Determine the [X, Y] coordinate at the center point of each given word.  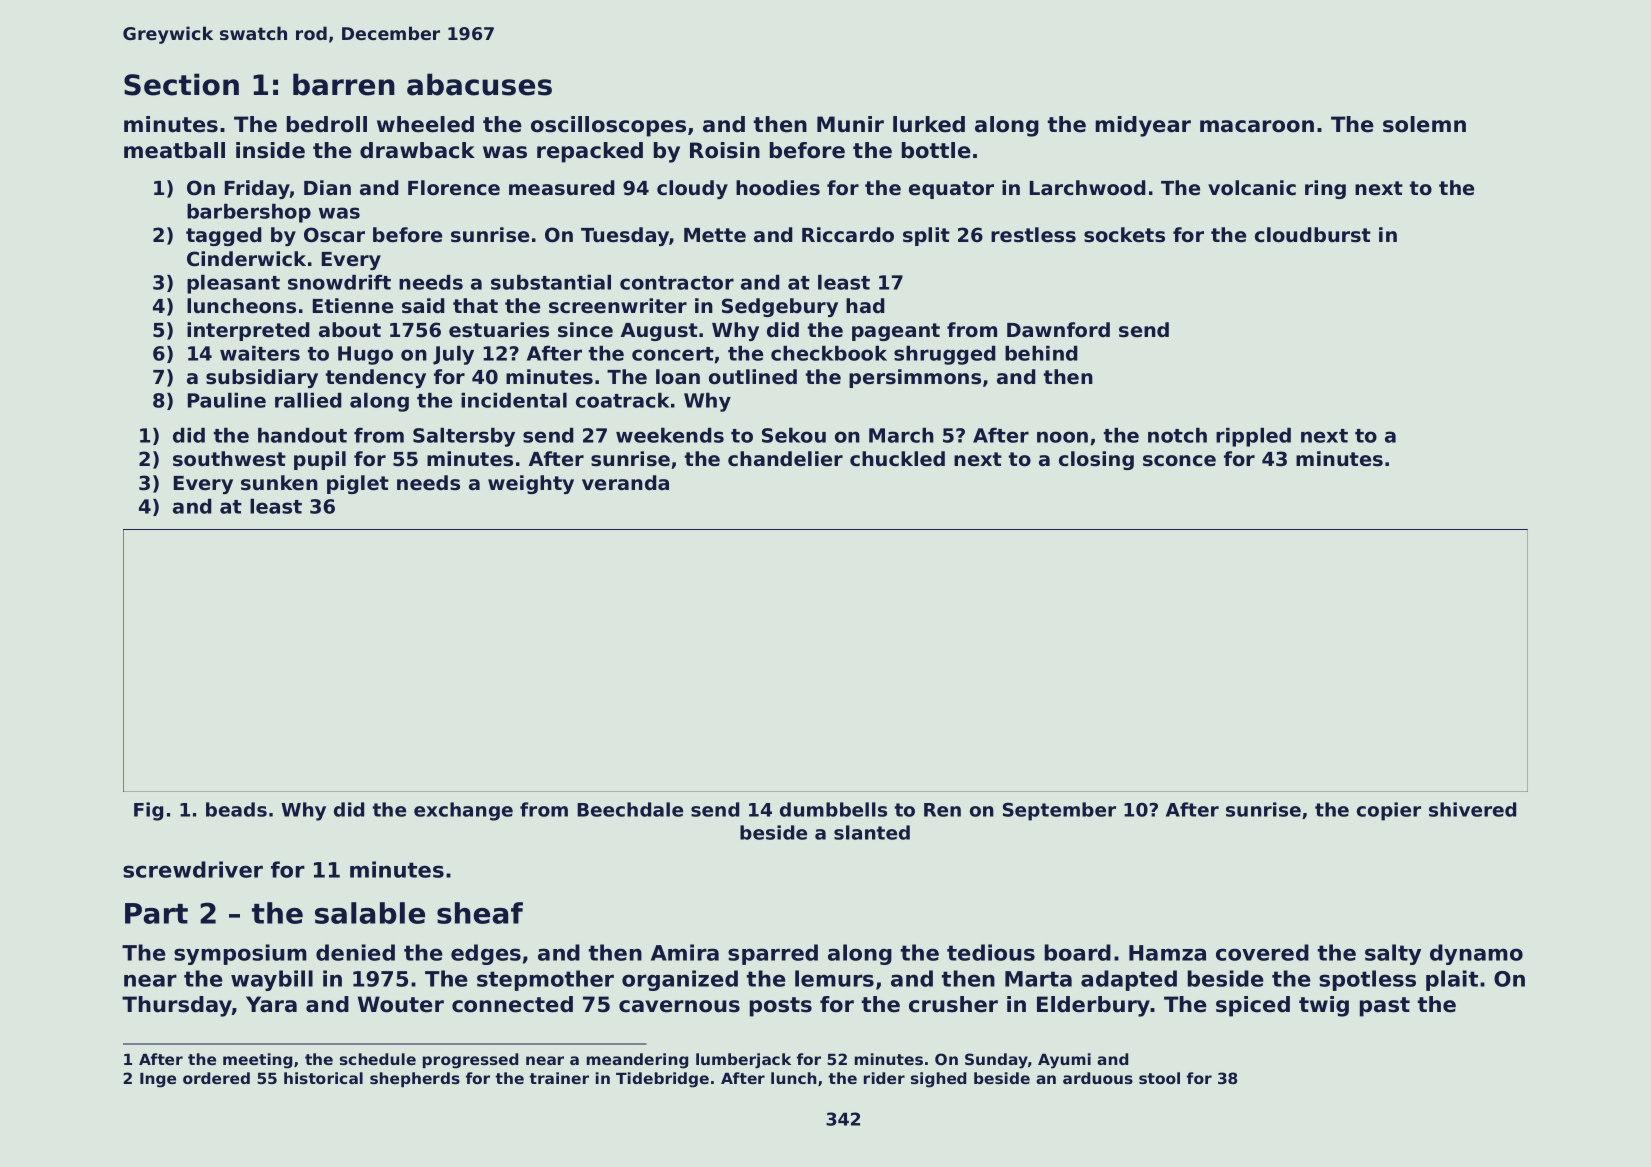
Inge [158, 1080]
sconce [1179, 461]
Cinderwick [246, 259]
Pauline [227, 400]
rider [884, 1078]
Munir [850, 124]
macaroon [1257, 126]
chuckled [897, 459]
